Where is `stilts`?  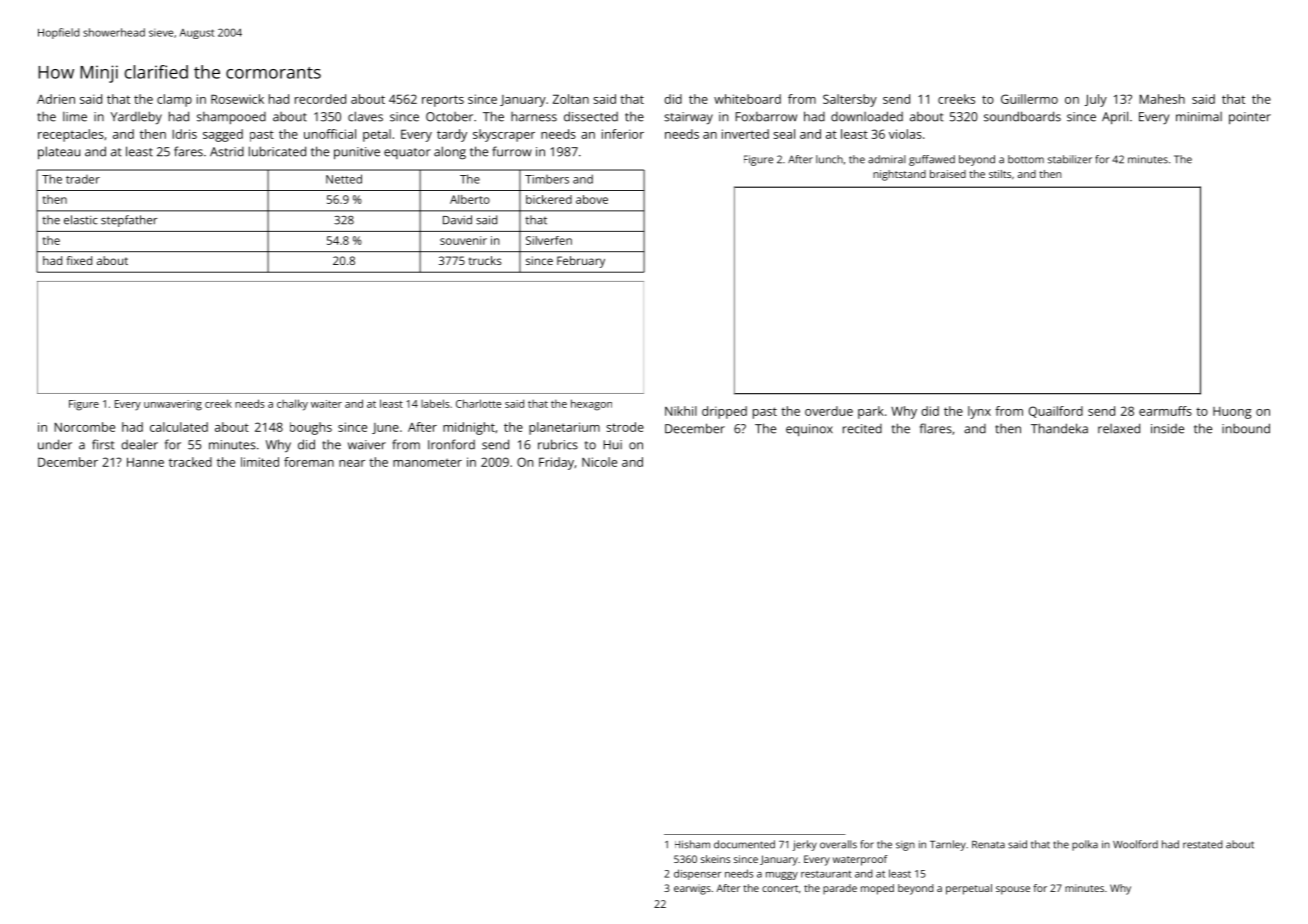
stilts is located at coordinates (1000, 174).
